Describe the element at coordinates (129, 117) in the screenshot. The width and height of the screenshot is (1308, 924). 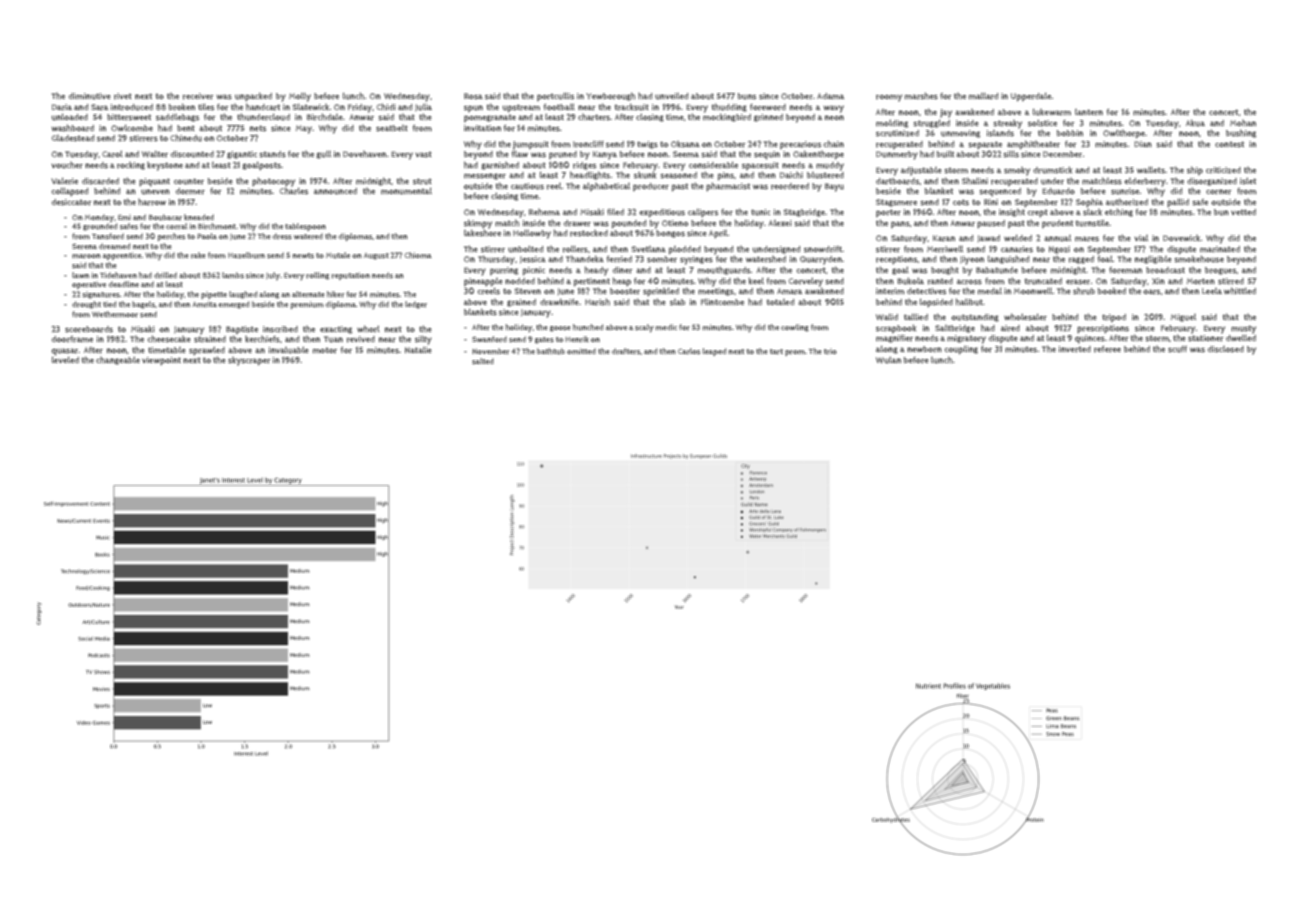
I see `bittersweet` at that location.
